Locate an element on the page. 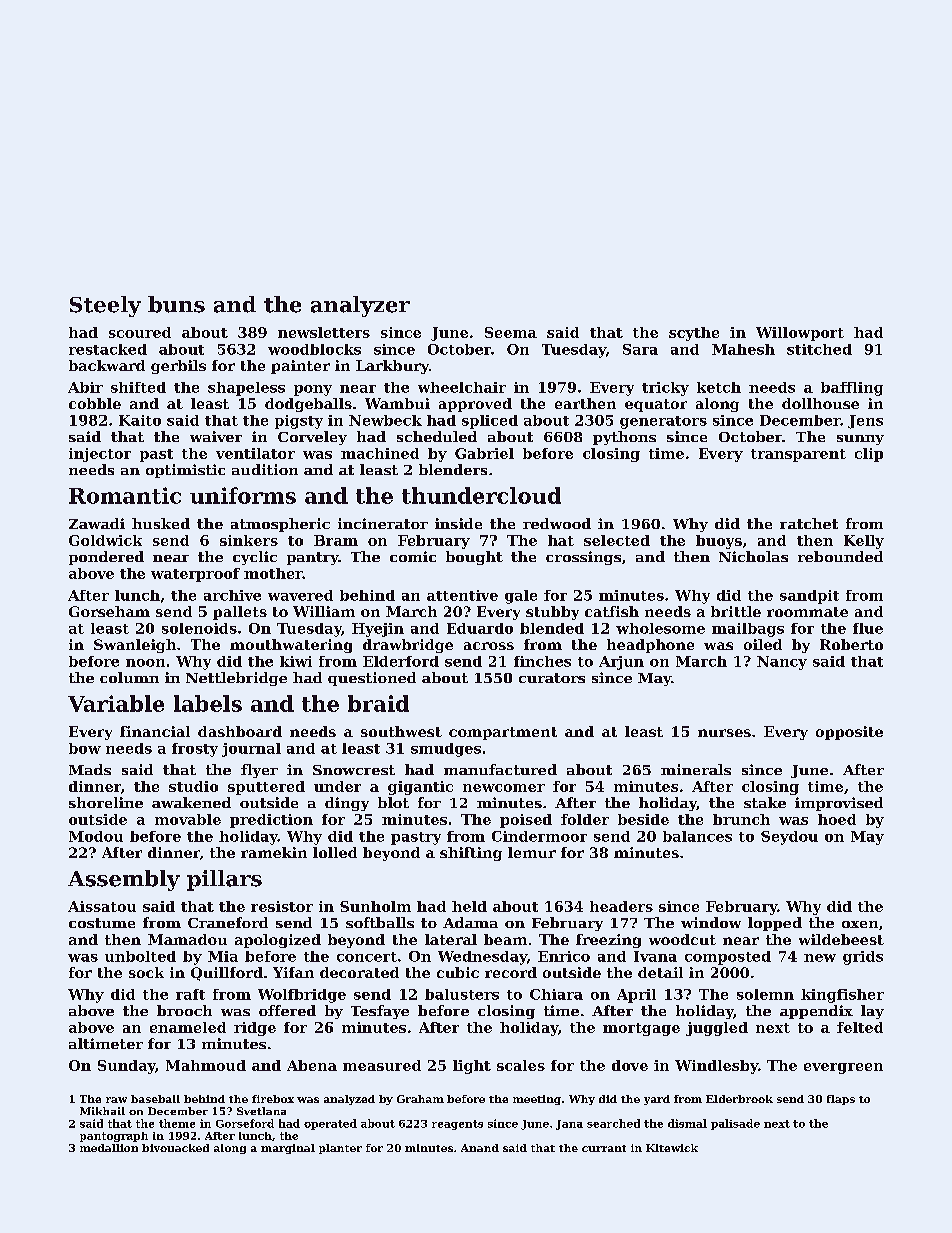 This document has width=952, height=1233. stitched is located at coordinates (819, 349).
